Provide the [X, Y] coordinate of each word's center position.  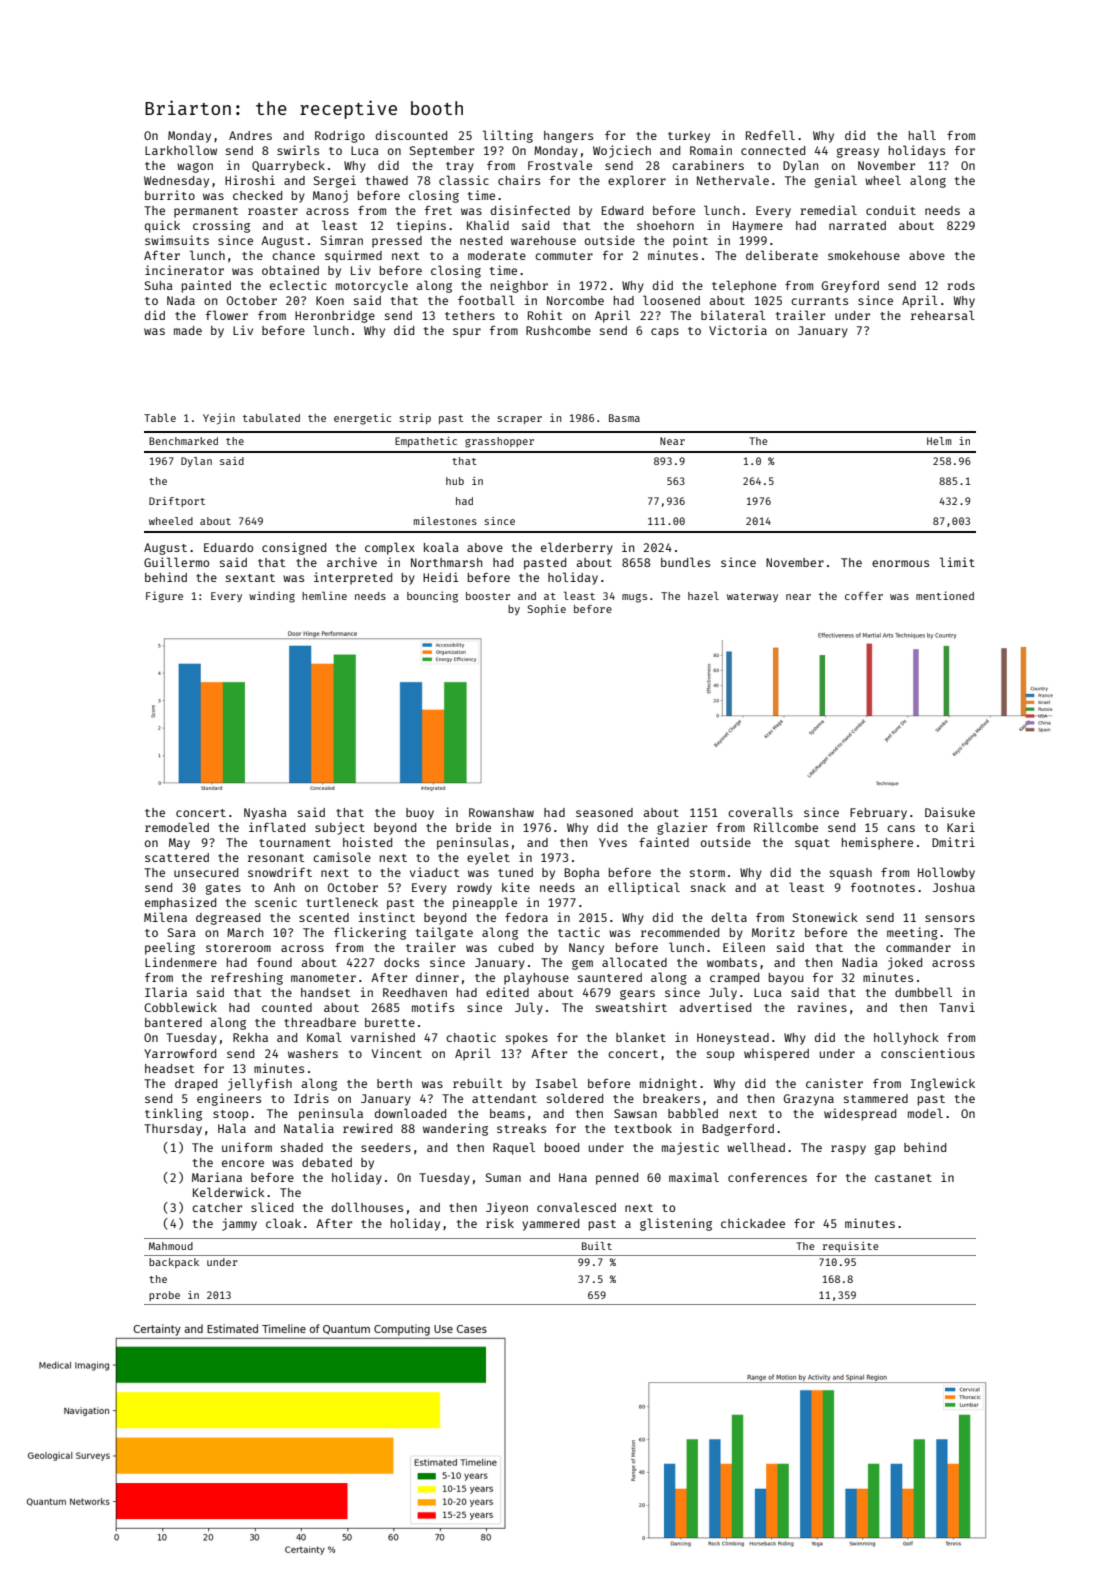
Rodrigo [340, 136]
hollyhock [906, 1038]
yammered [550, 1225]
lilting [508, 136]
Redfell [770, 135]
